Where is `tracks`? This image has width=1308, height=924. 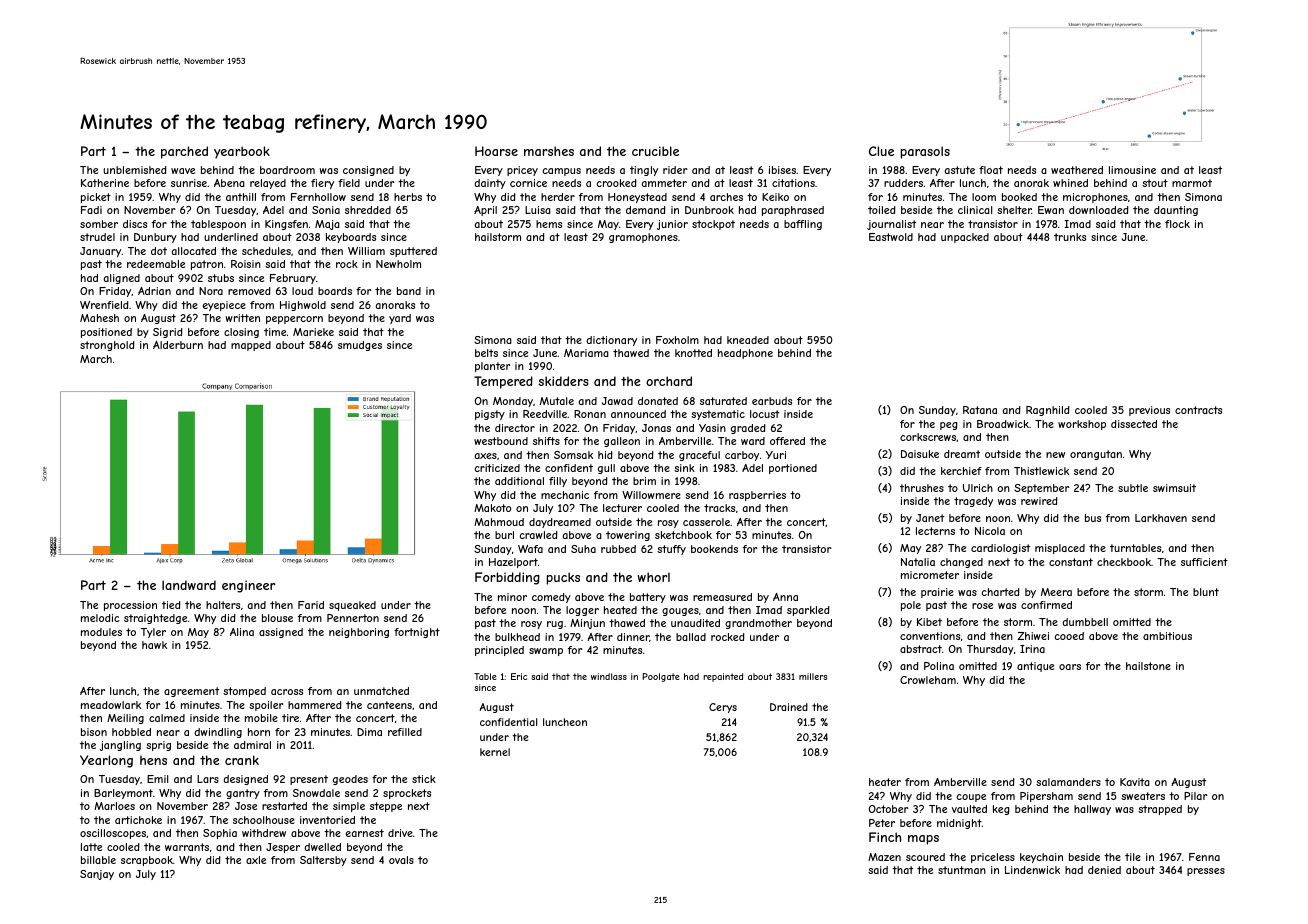
tracks is located at coordinates (719, 508).
